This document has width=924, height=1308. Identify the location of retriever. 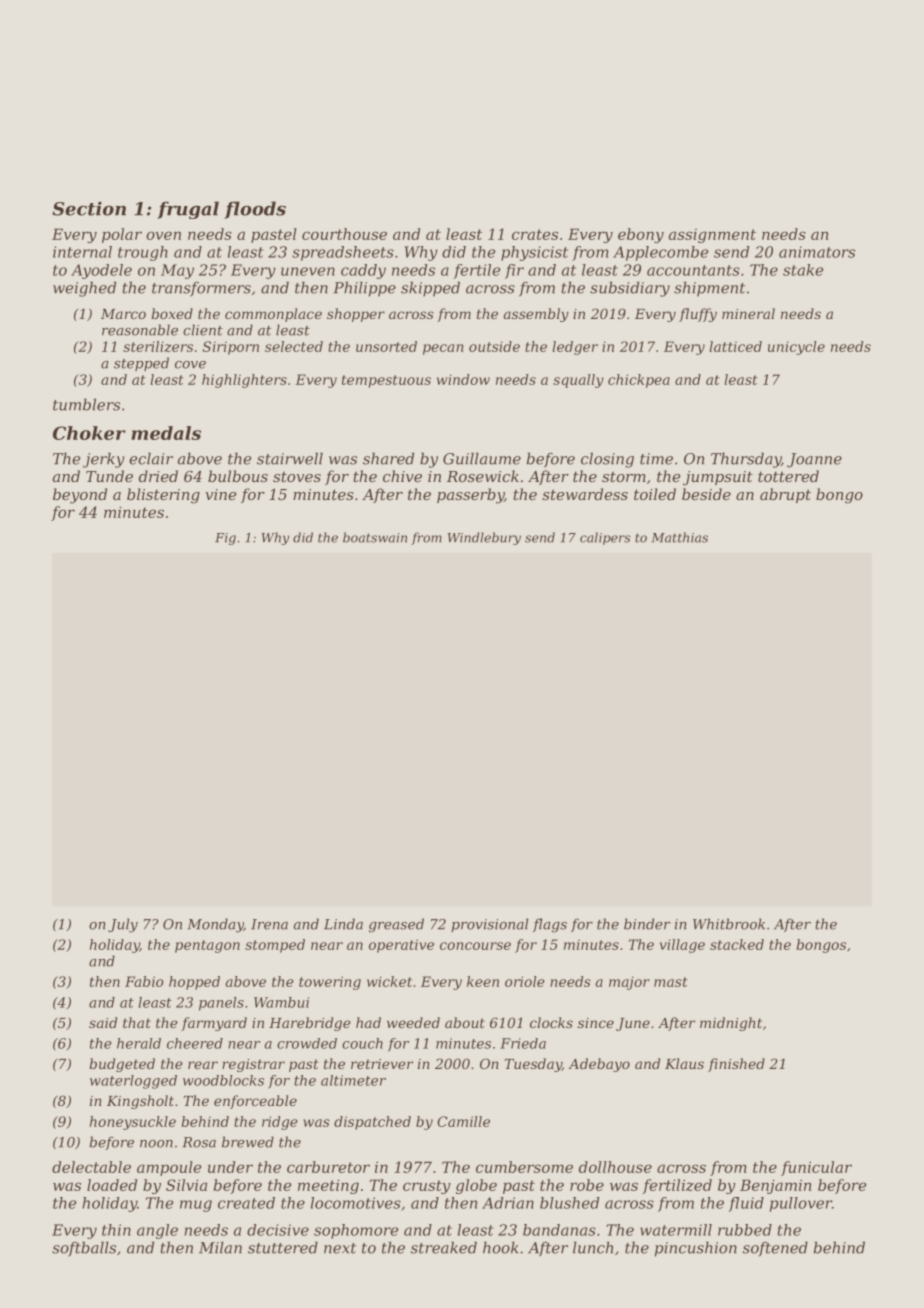
(382, 1064).
